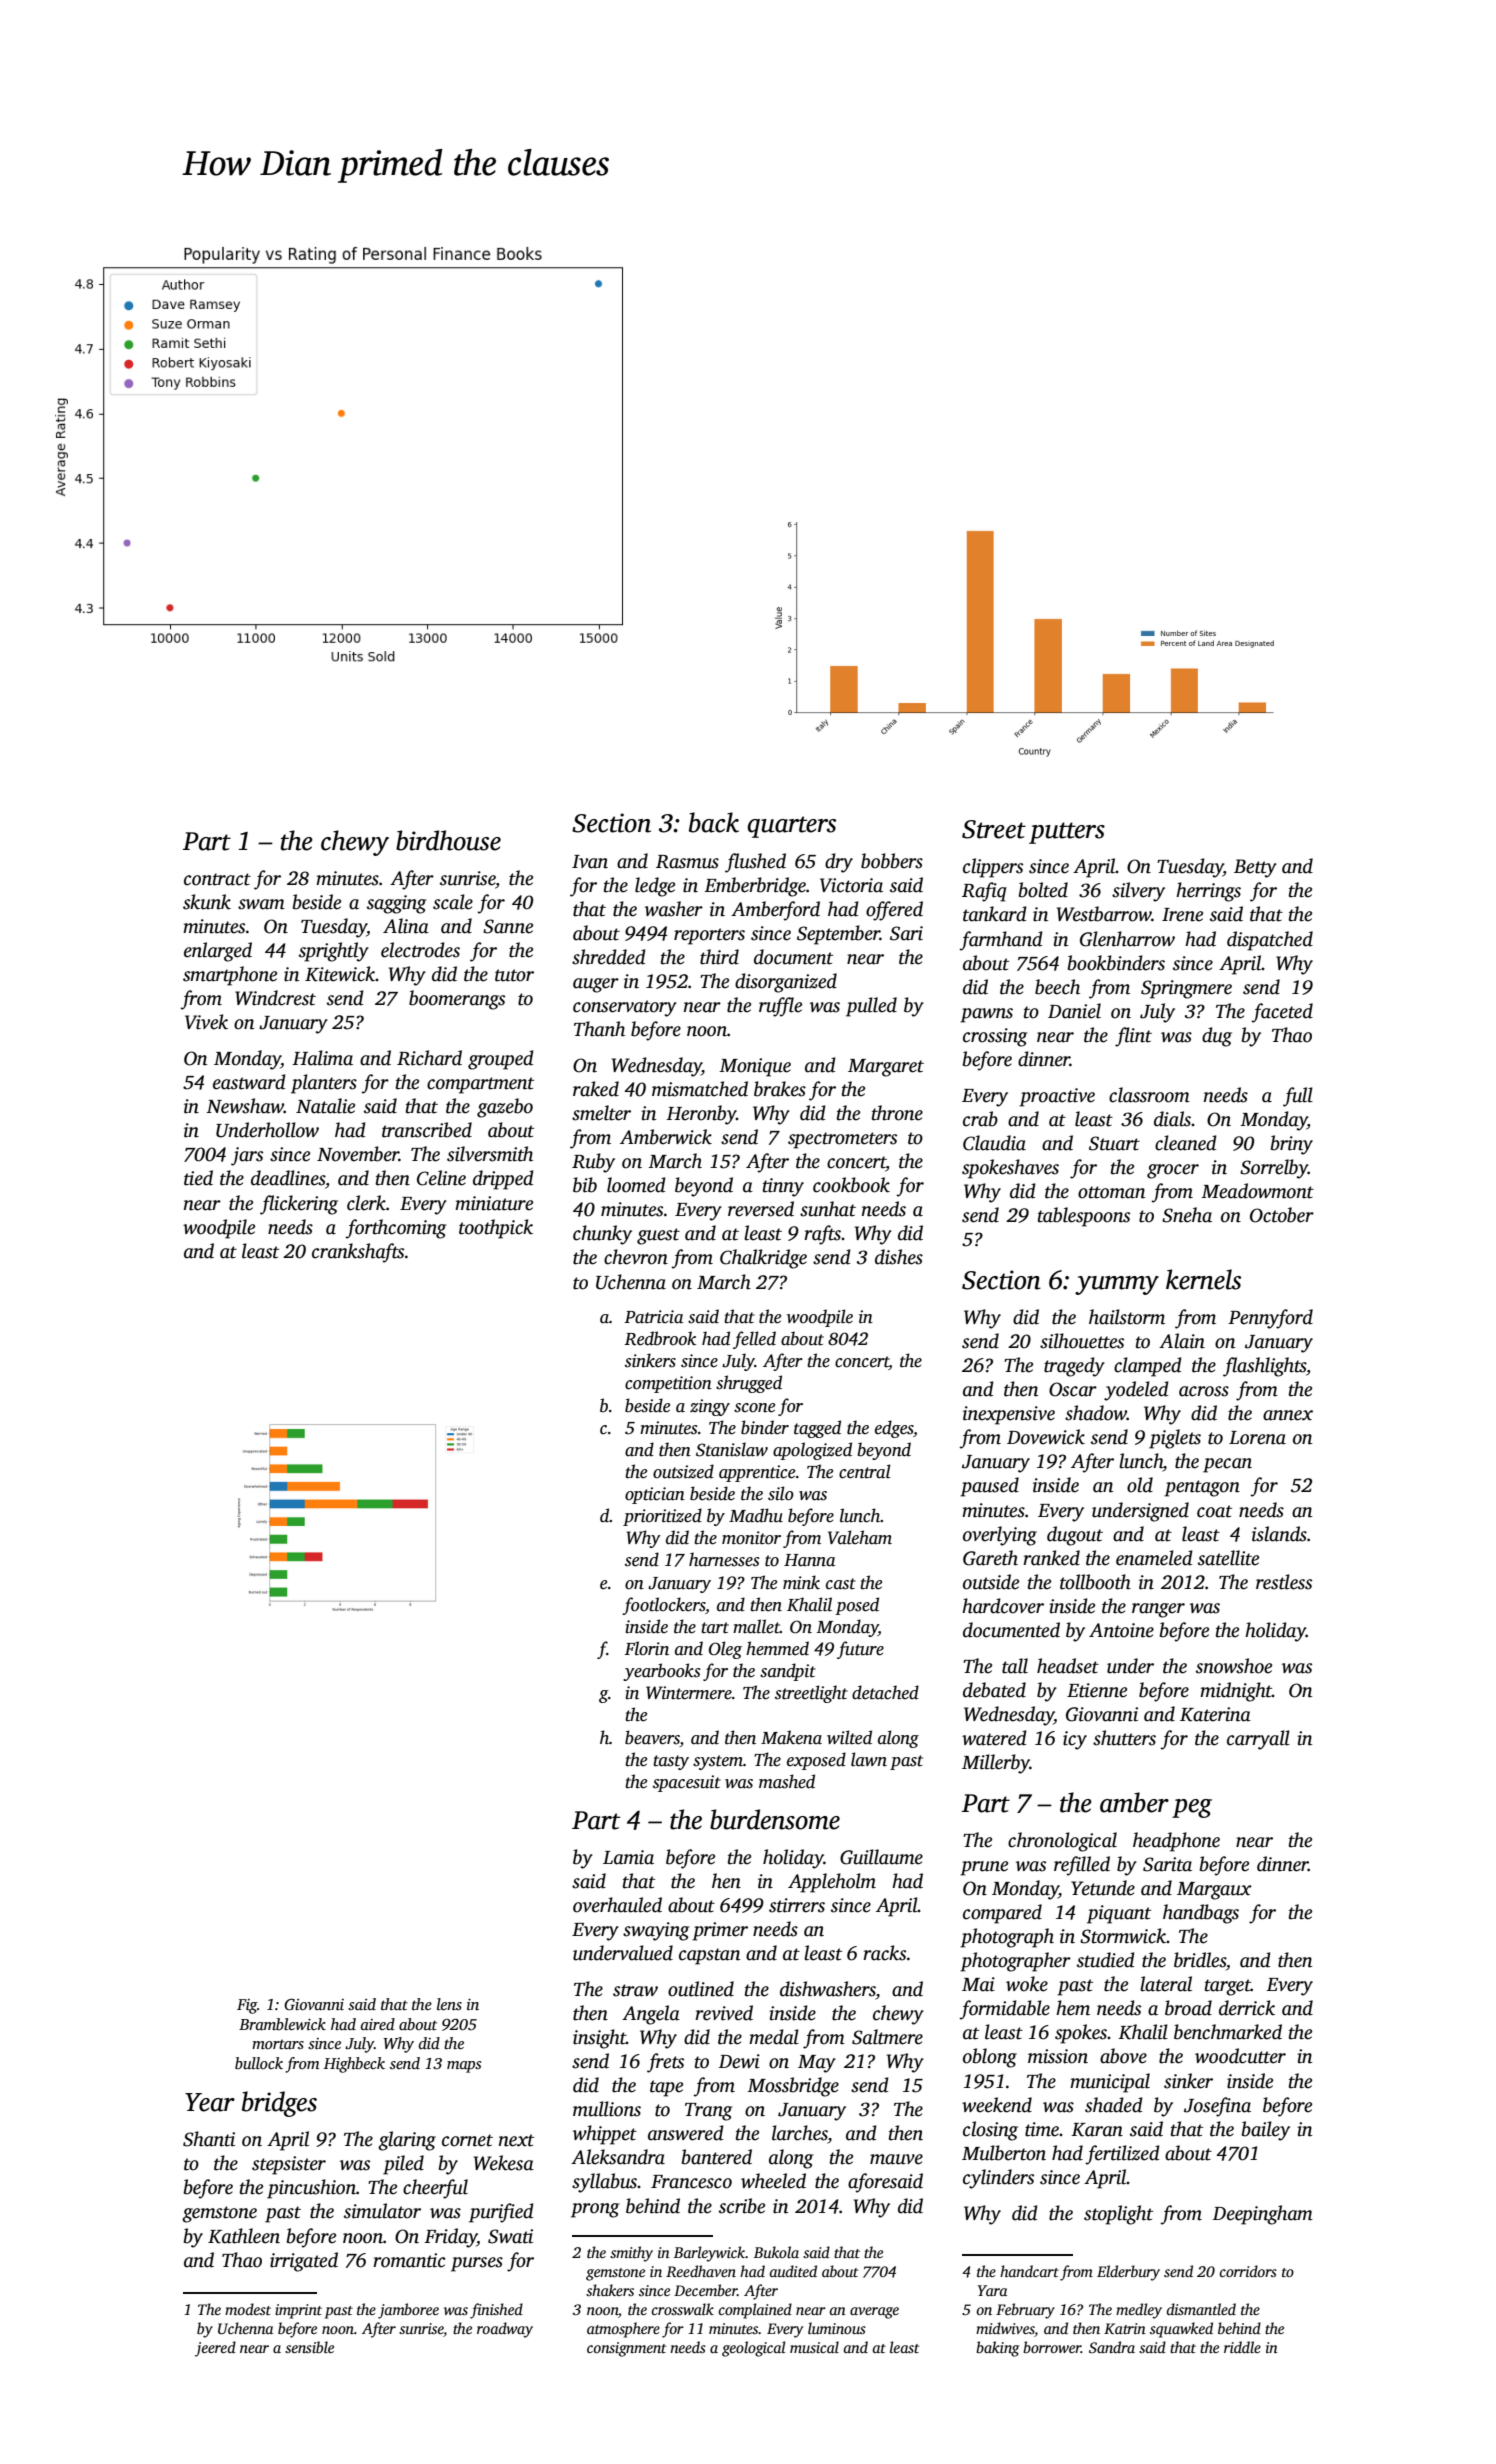 The image size is (1496, 2464). Describe the element at coordinates (797, 1905) in the page. I see `stirrers` at that location.
